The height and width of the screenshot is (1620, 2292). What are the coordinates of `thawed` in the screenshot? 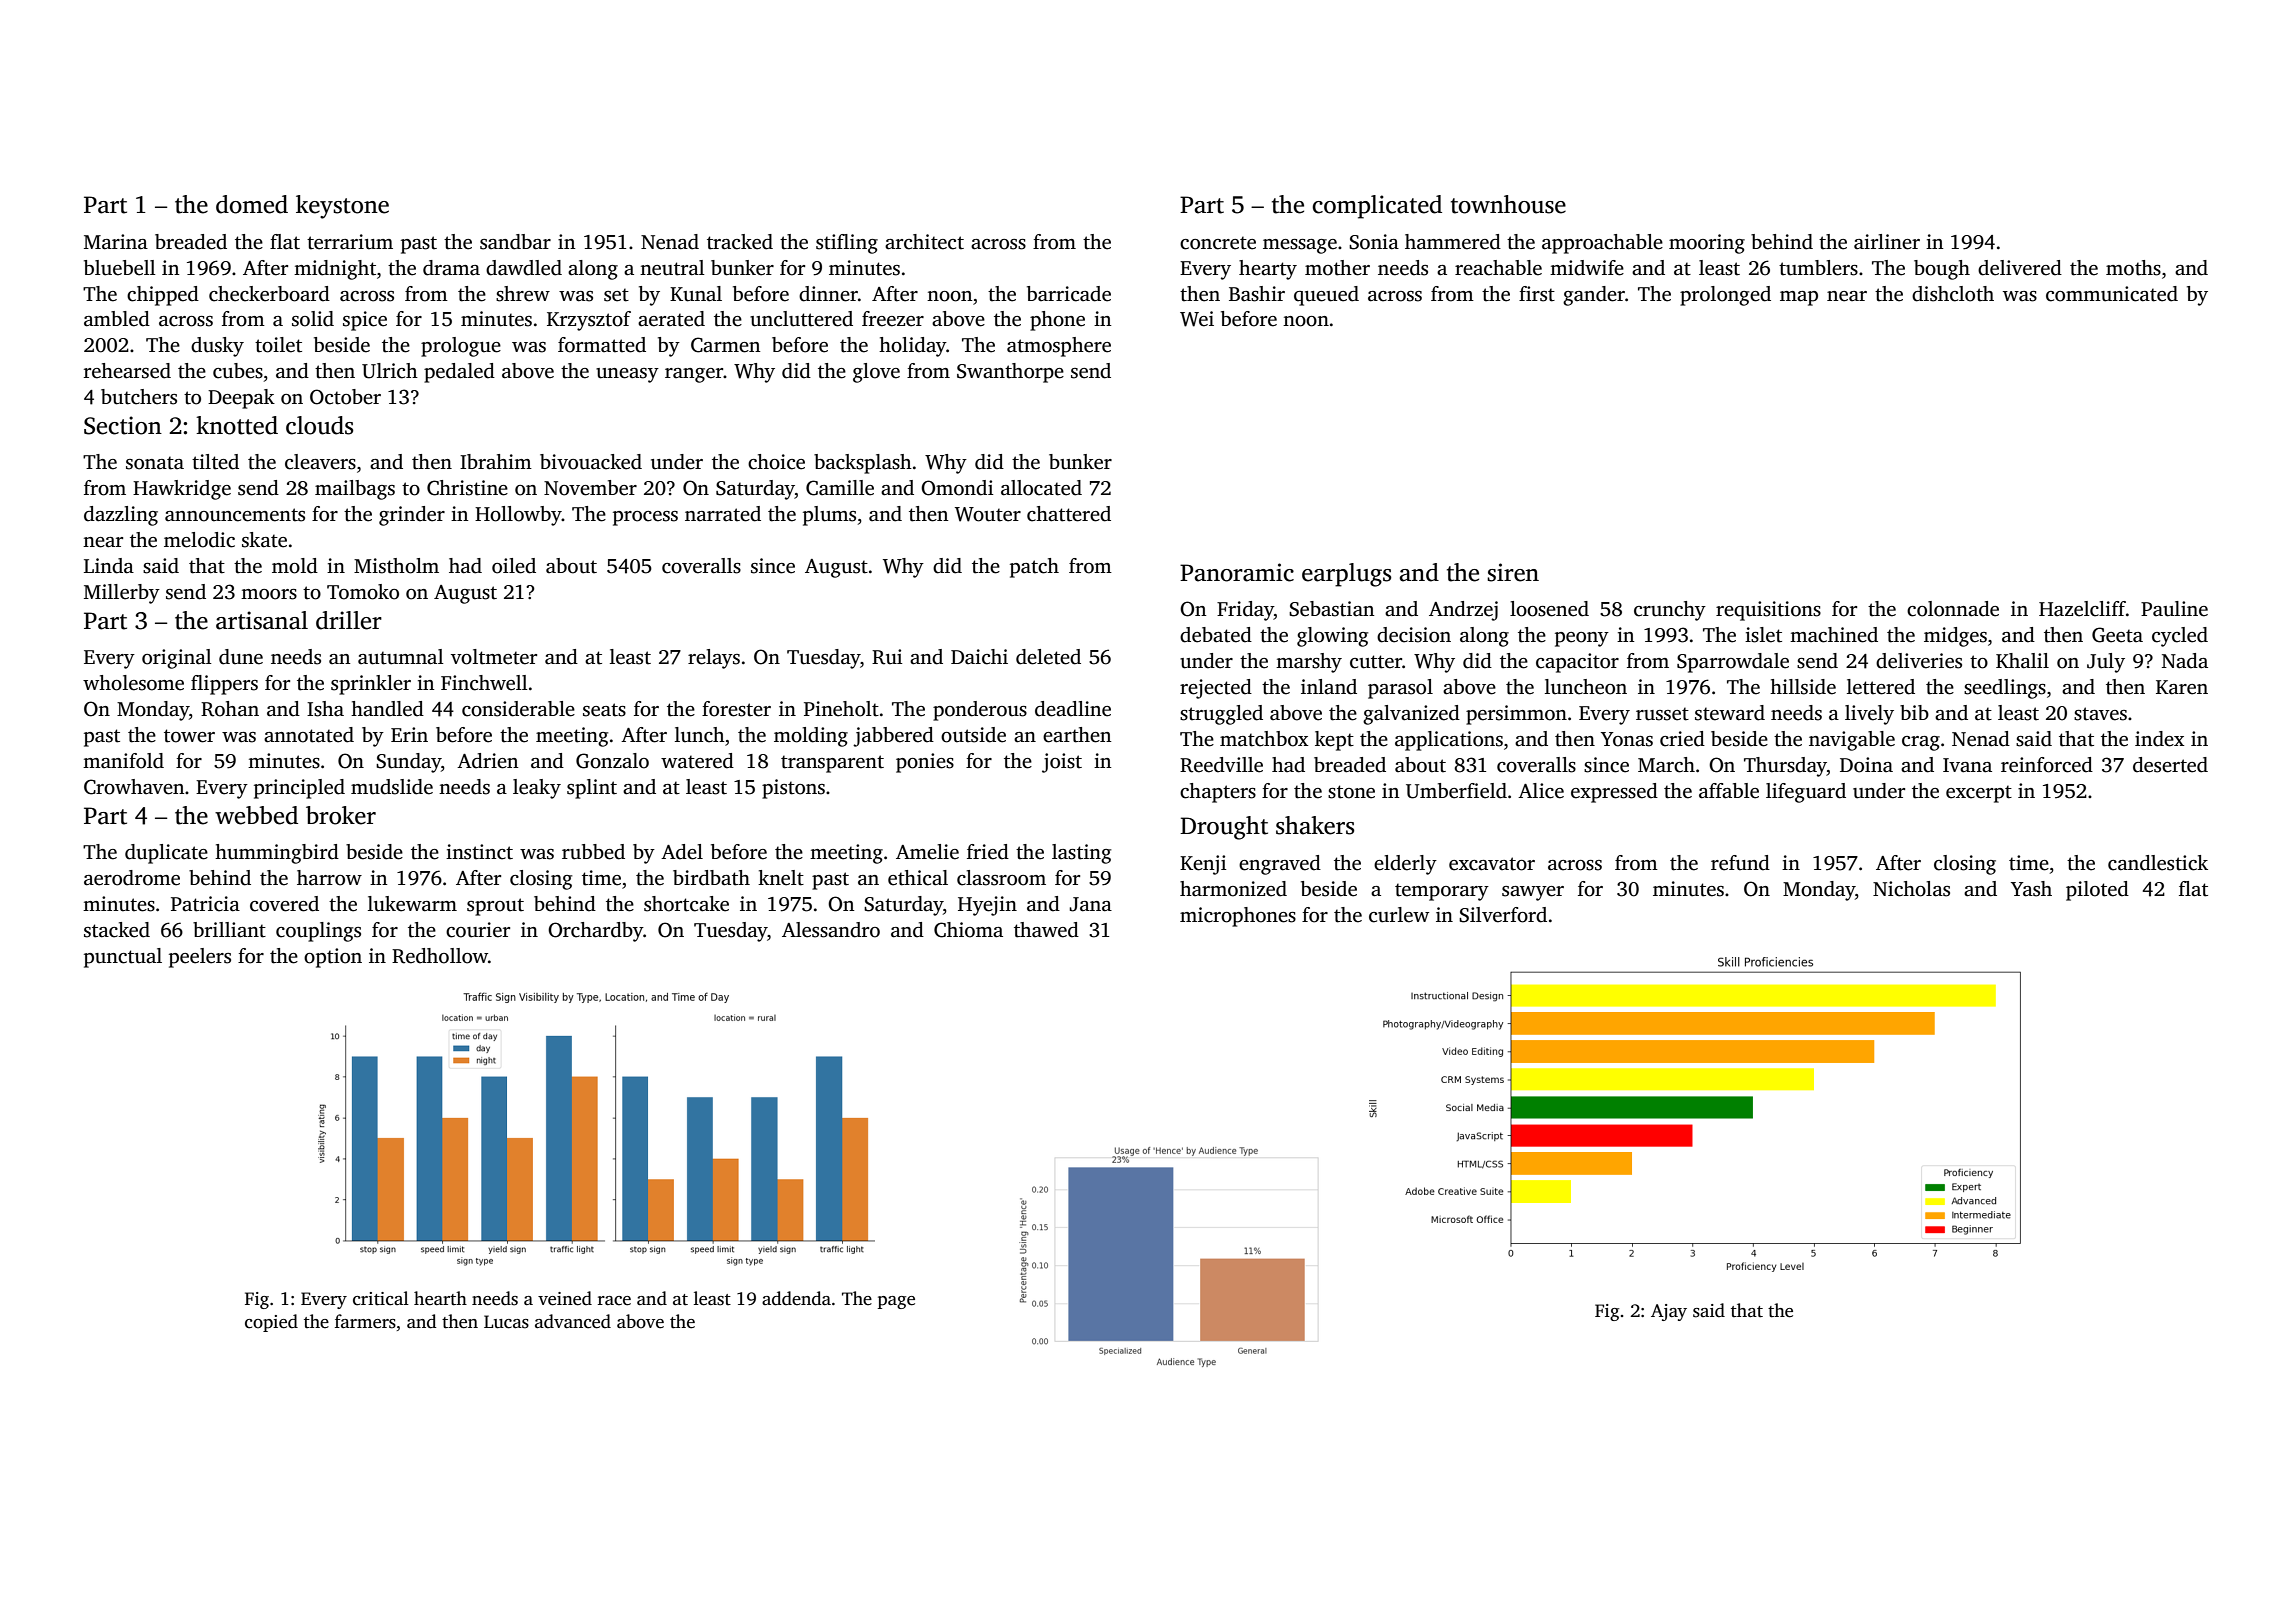 It's located at (1046, 930).
